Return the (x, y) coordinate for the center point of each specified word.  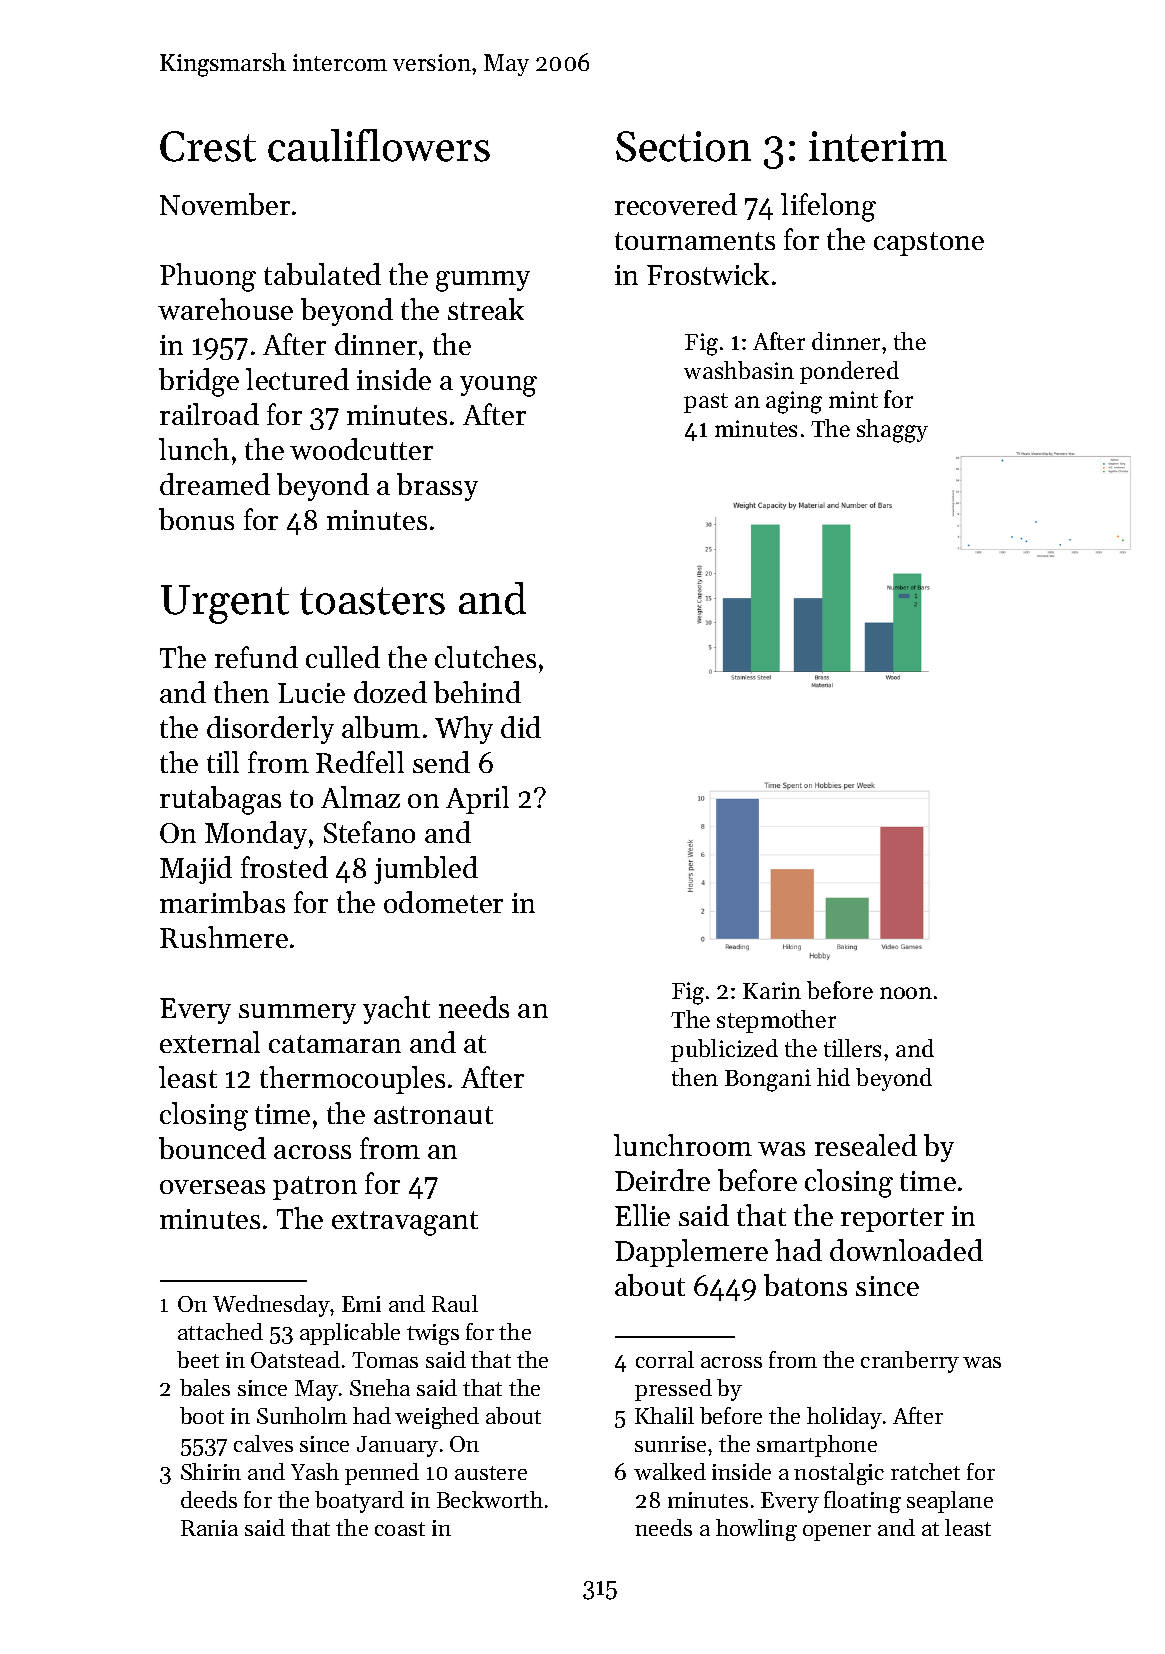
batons (805, 1285)
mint (853, 399)
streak (486, 309)
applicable (350, 1334)
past (706, 403)
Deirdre (662, 1180)
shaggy (892, 431)
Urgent (225, 604)
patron (315, 1188)
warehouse (225, 309)
